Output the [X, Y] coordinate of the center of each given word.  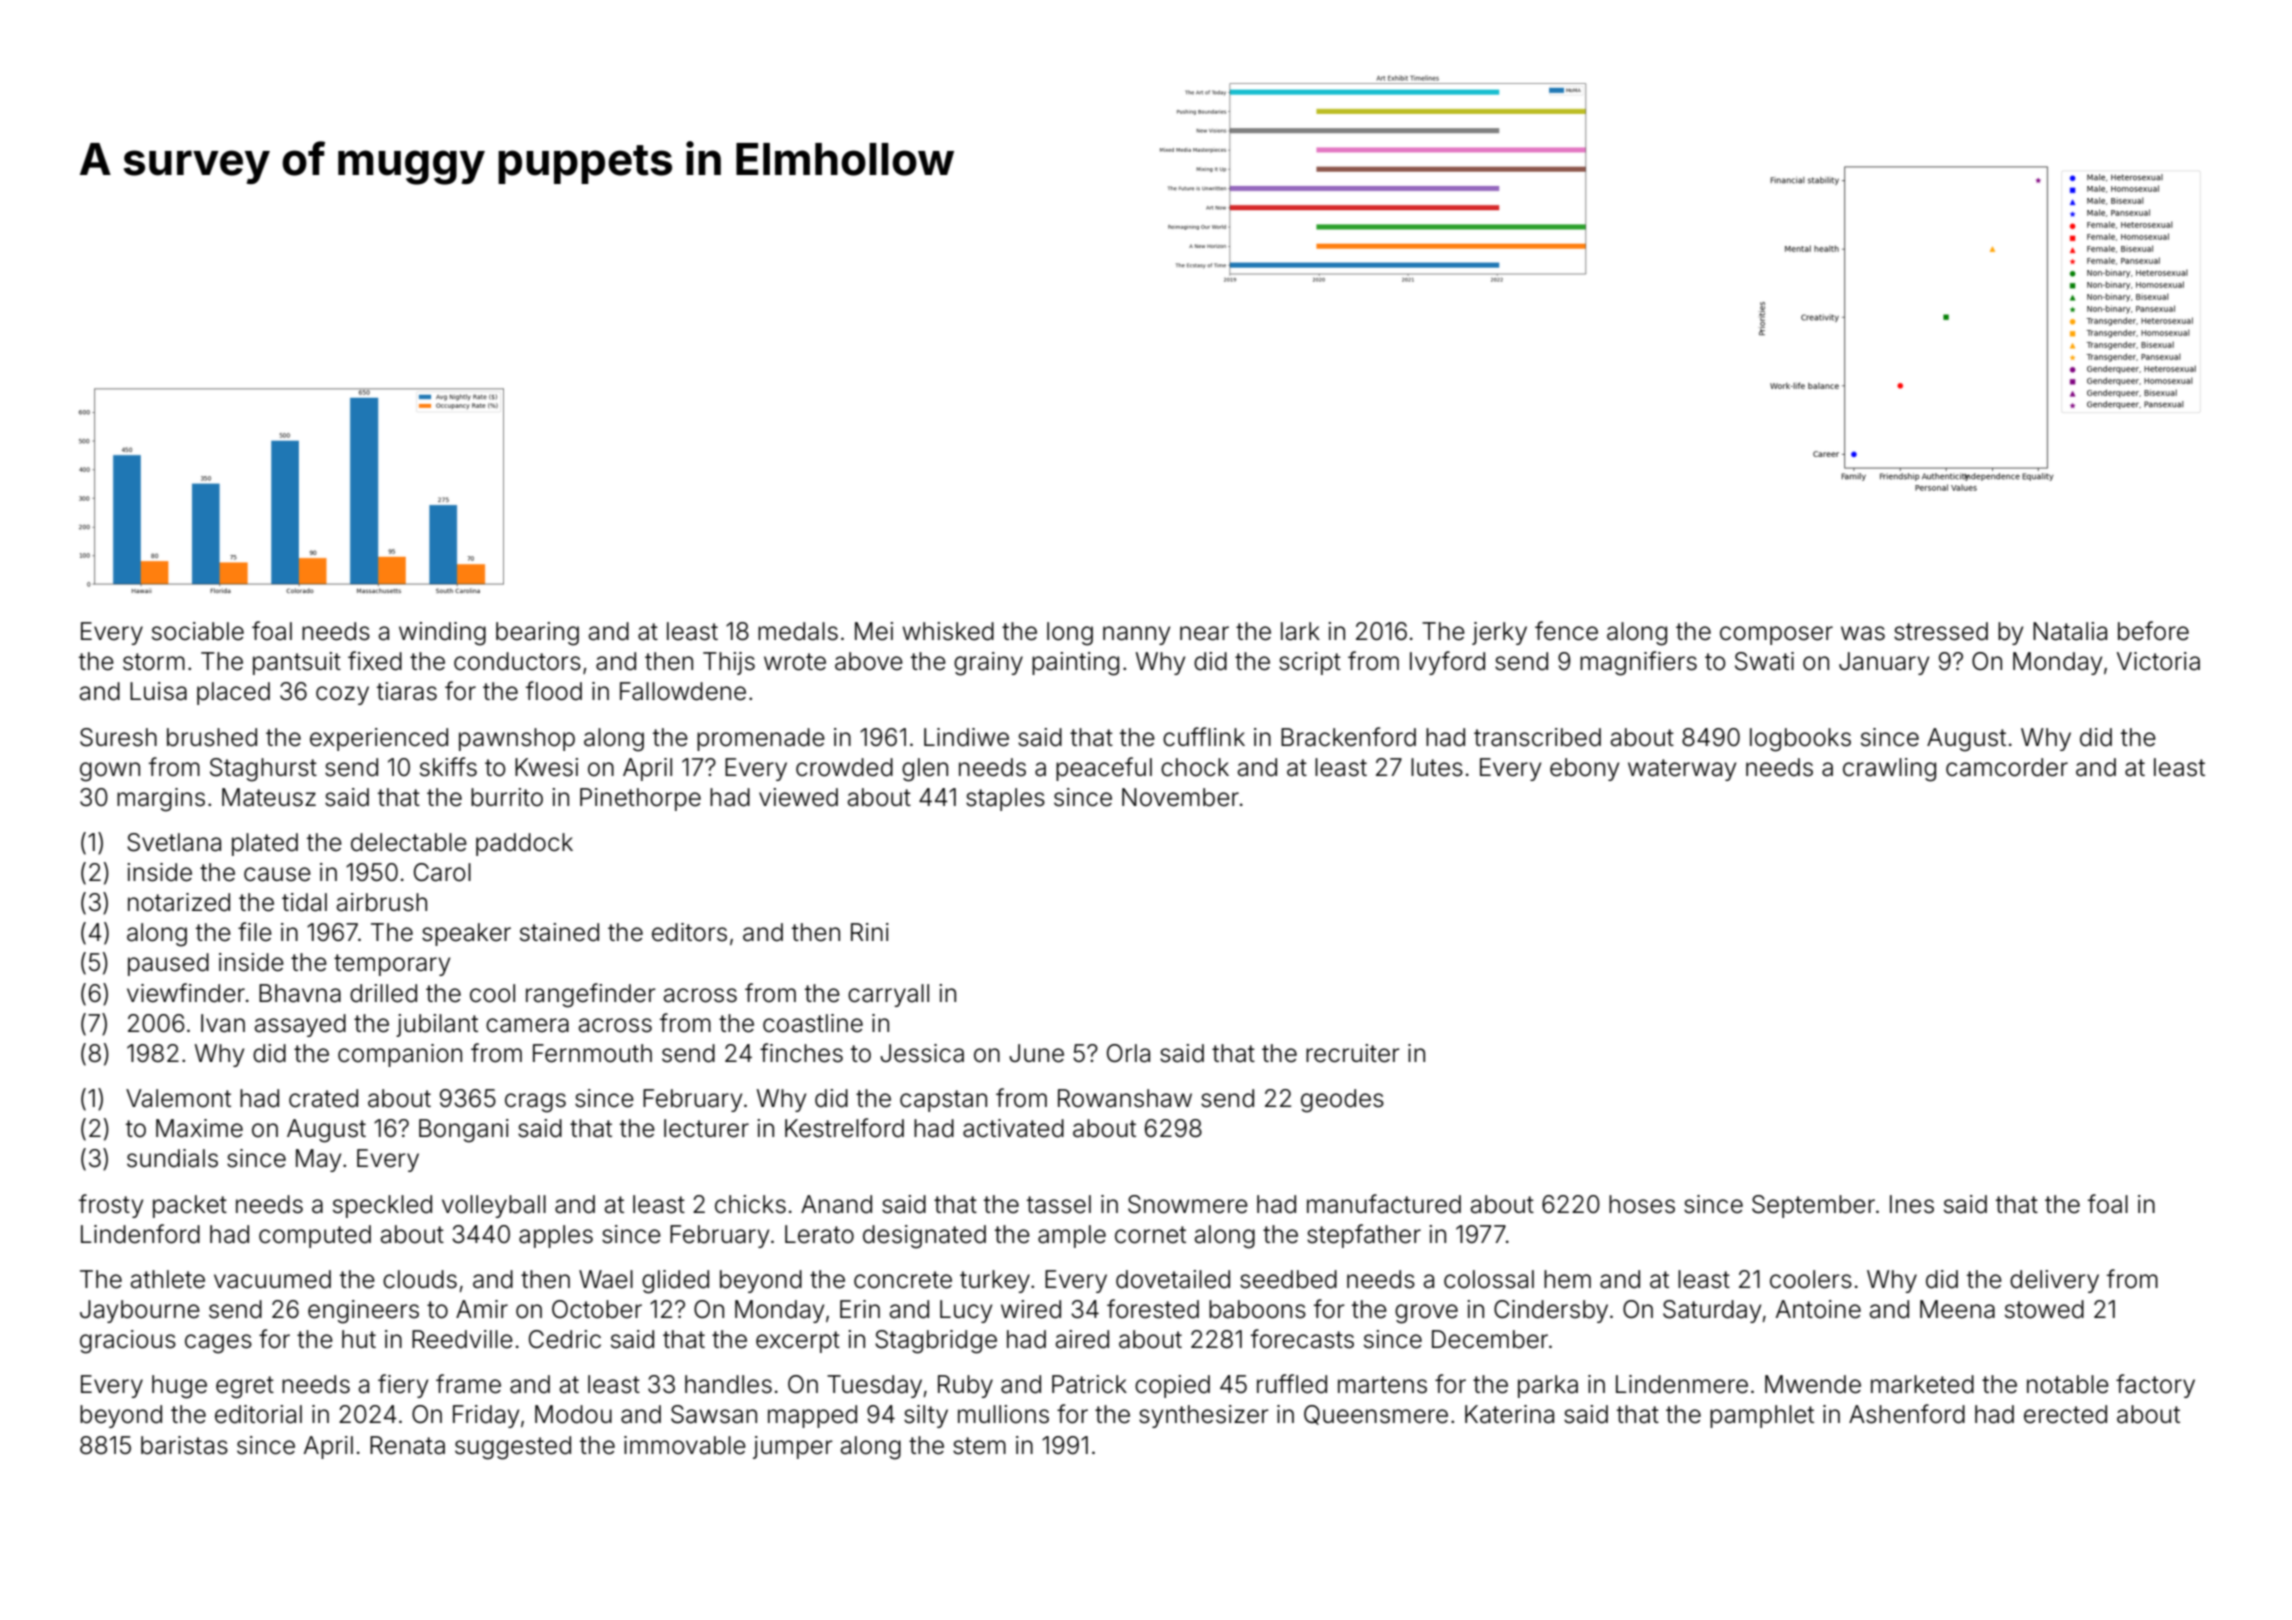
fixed [375, 661]
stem [979, 1446]
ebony [1584, 769]
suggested [513, 1448]
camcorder [2007, 767]
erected [2065, 1414]
